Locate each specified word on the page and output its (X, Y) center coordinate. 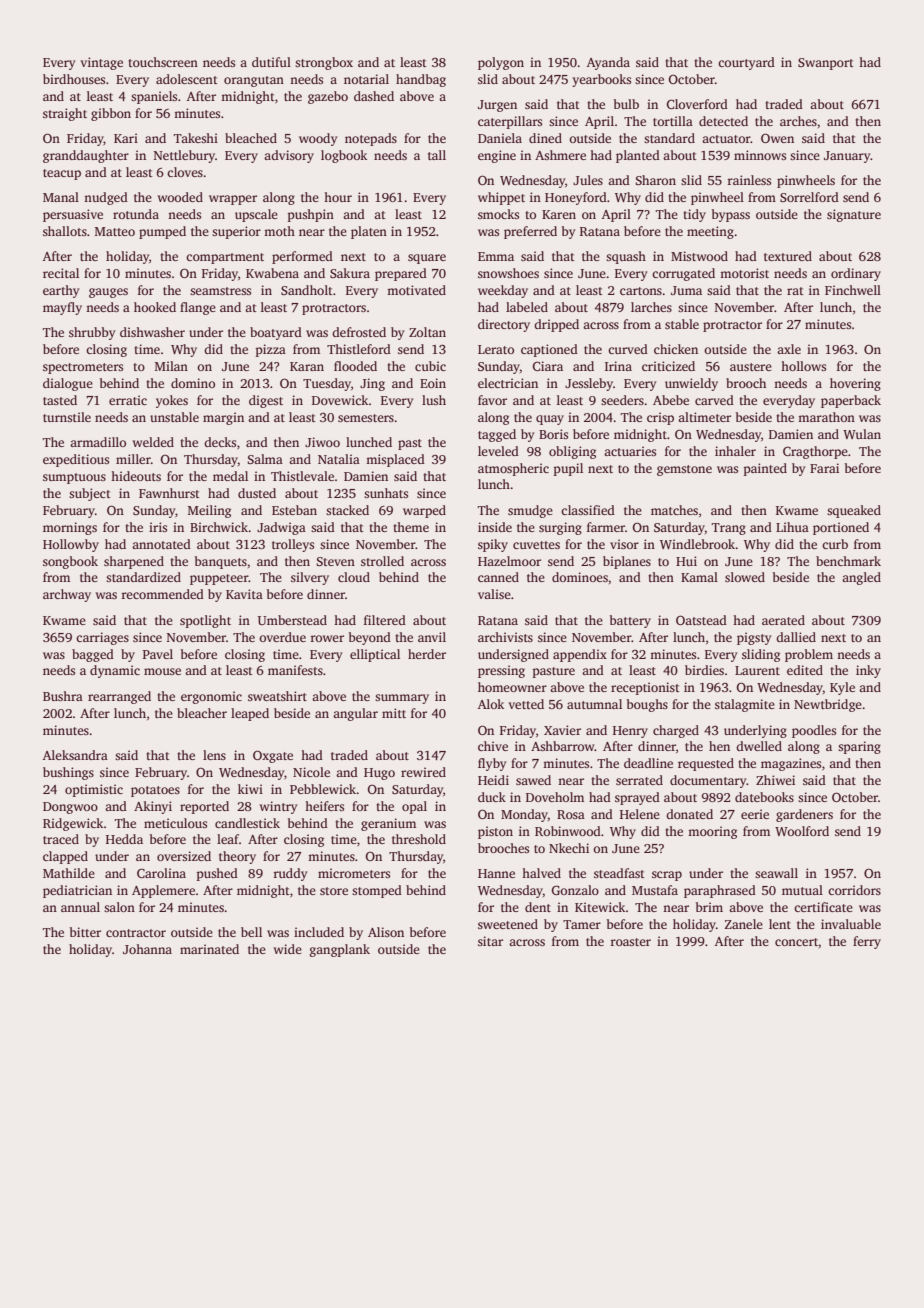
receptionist (645, 688)
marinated (209, 949)
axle (789, 349)
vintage (102, 63)
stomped (377, 891)
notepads (371, 139)
